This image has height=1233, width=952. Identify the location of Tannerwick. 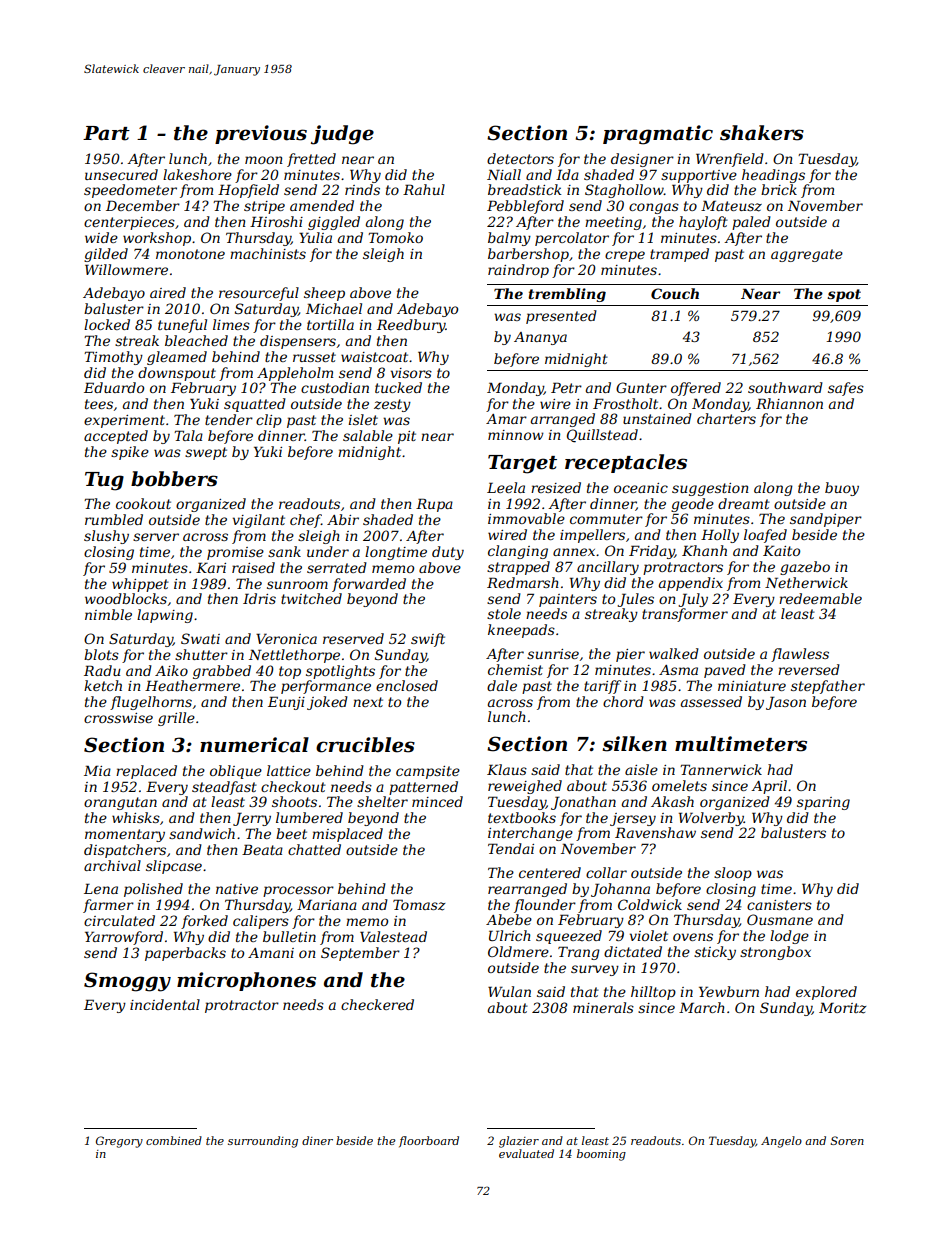
(721, 769).
